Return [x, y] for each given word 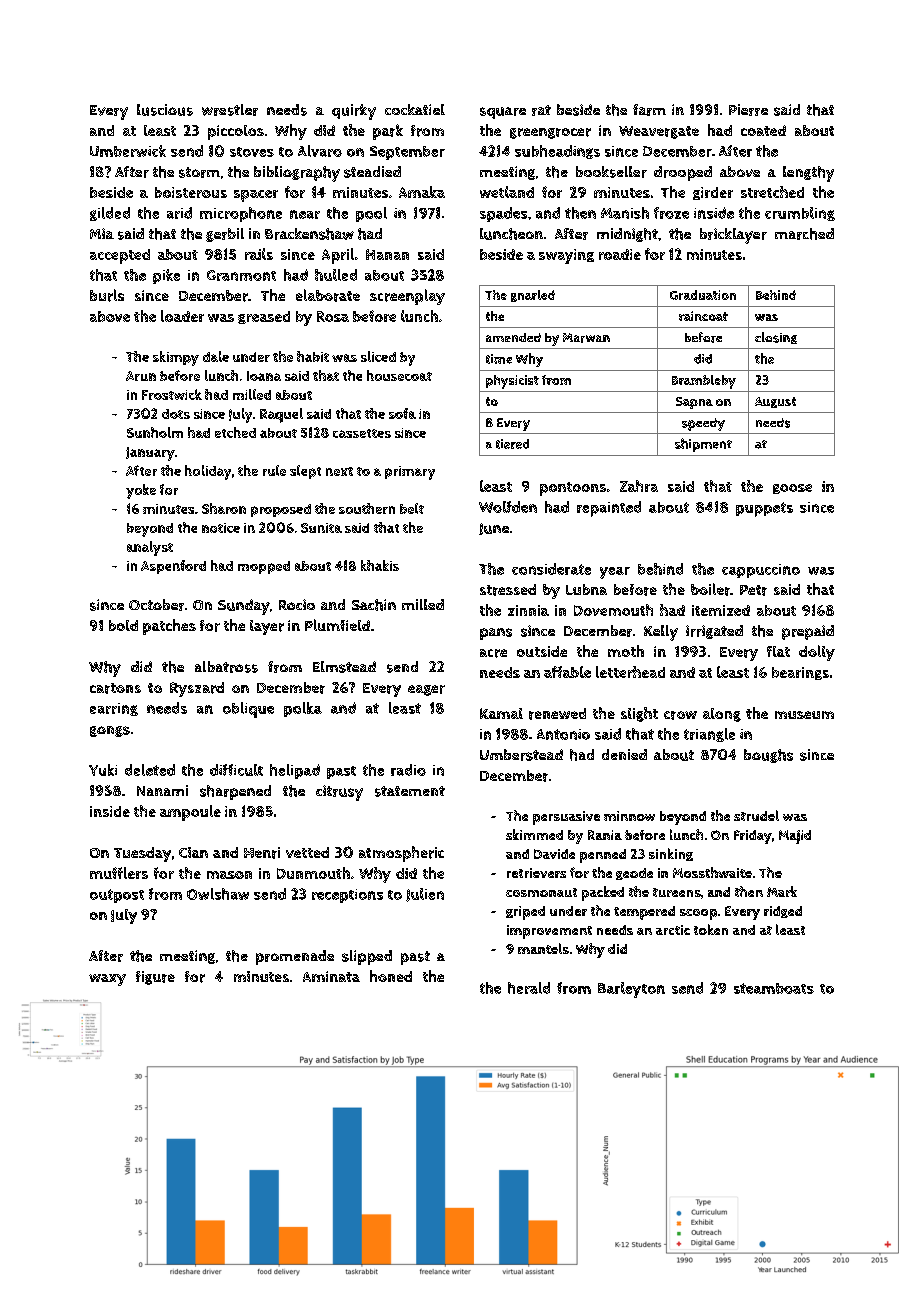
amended [513, 337]
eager [426, 690]
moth [626, 651]
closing [776, 338]
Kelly [661, 633]
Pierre [748, 110]
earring [114, 709]
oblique [248, 710]
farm [649, 110]
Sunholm [155, 432]
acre [493, 653]
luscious [165, 110]
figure [155, 978]
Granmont [241, 275]
